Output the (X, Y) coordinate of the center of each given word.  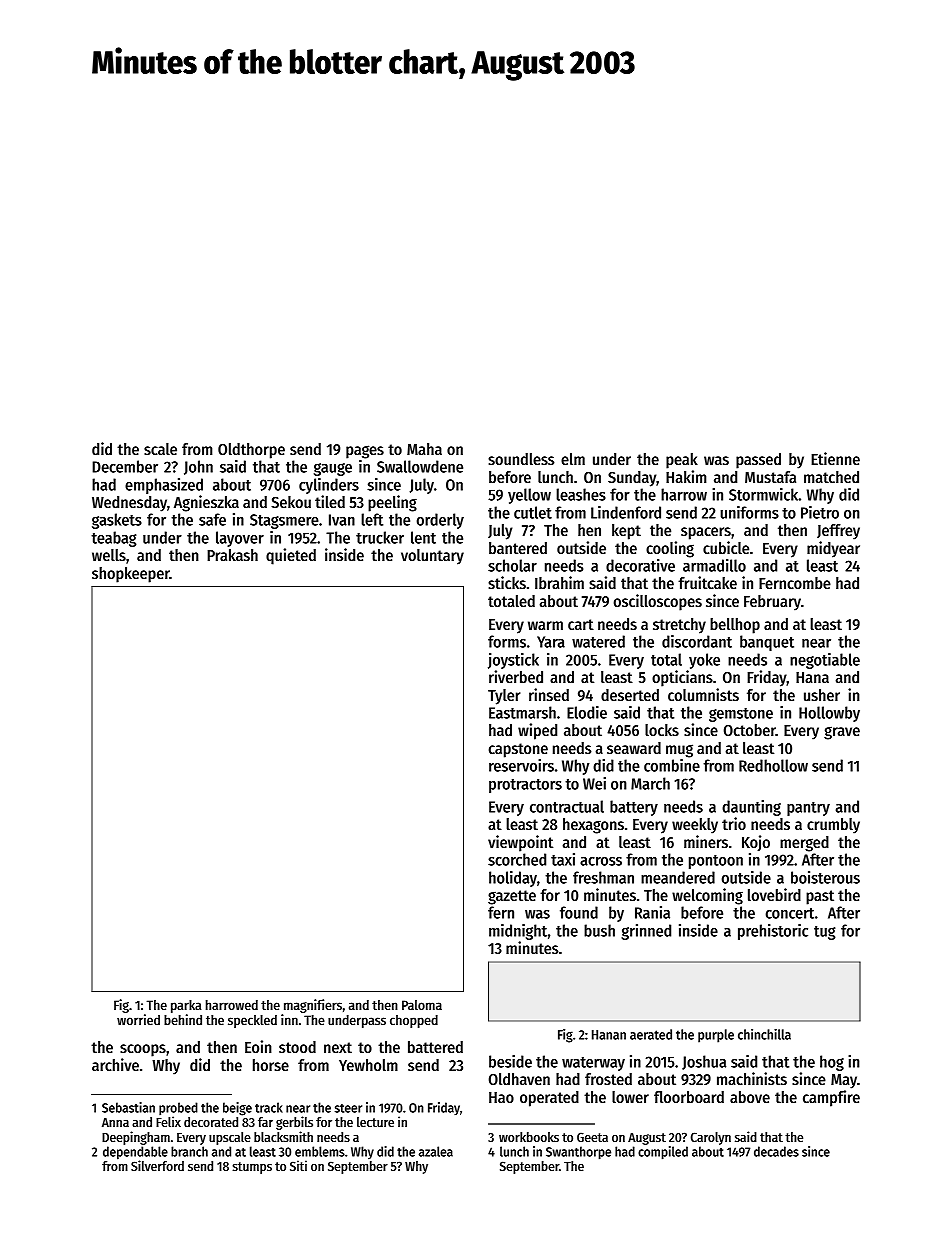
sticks (507, 582)
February (772, 603)
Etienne (835, 458)
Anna (115, 1122)
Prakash (232, 555)
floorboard (689, 1097)
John (198, 467)
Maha (424, 449)
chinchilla (764, 1034)
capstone (518, 750)
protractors (525, 786)
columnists (703, 694)
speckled (252, 1021)
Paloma (422, 1005)
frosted (608, 1079)
